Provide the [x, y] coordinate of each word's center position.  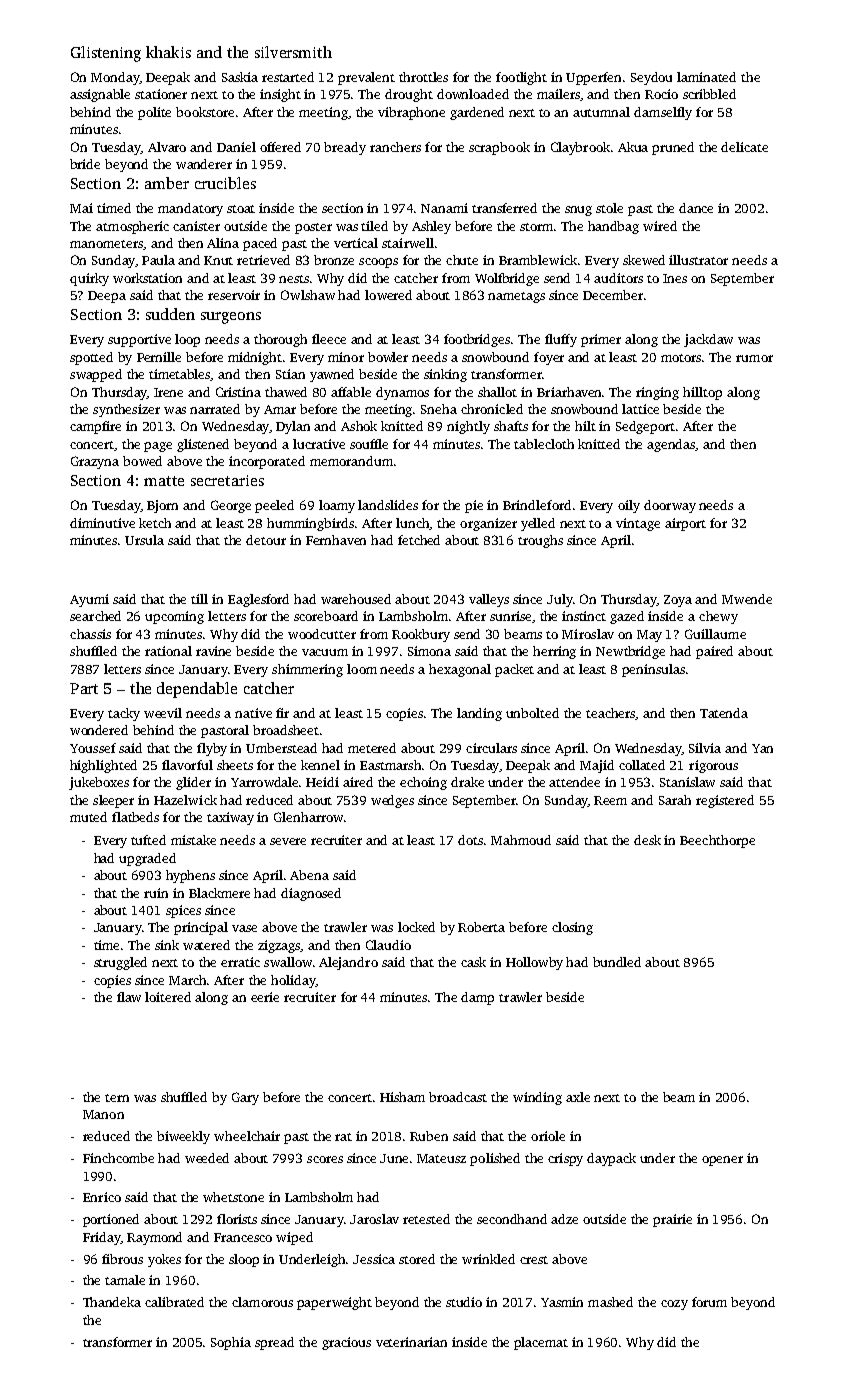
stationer [161, 94]
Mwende [747, 599]
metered [372, 748]
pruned [673, 148]
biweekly [183, 1137]
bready [345, 148]
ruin [156, 893]
